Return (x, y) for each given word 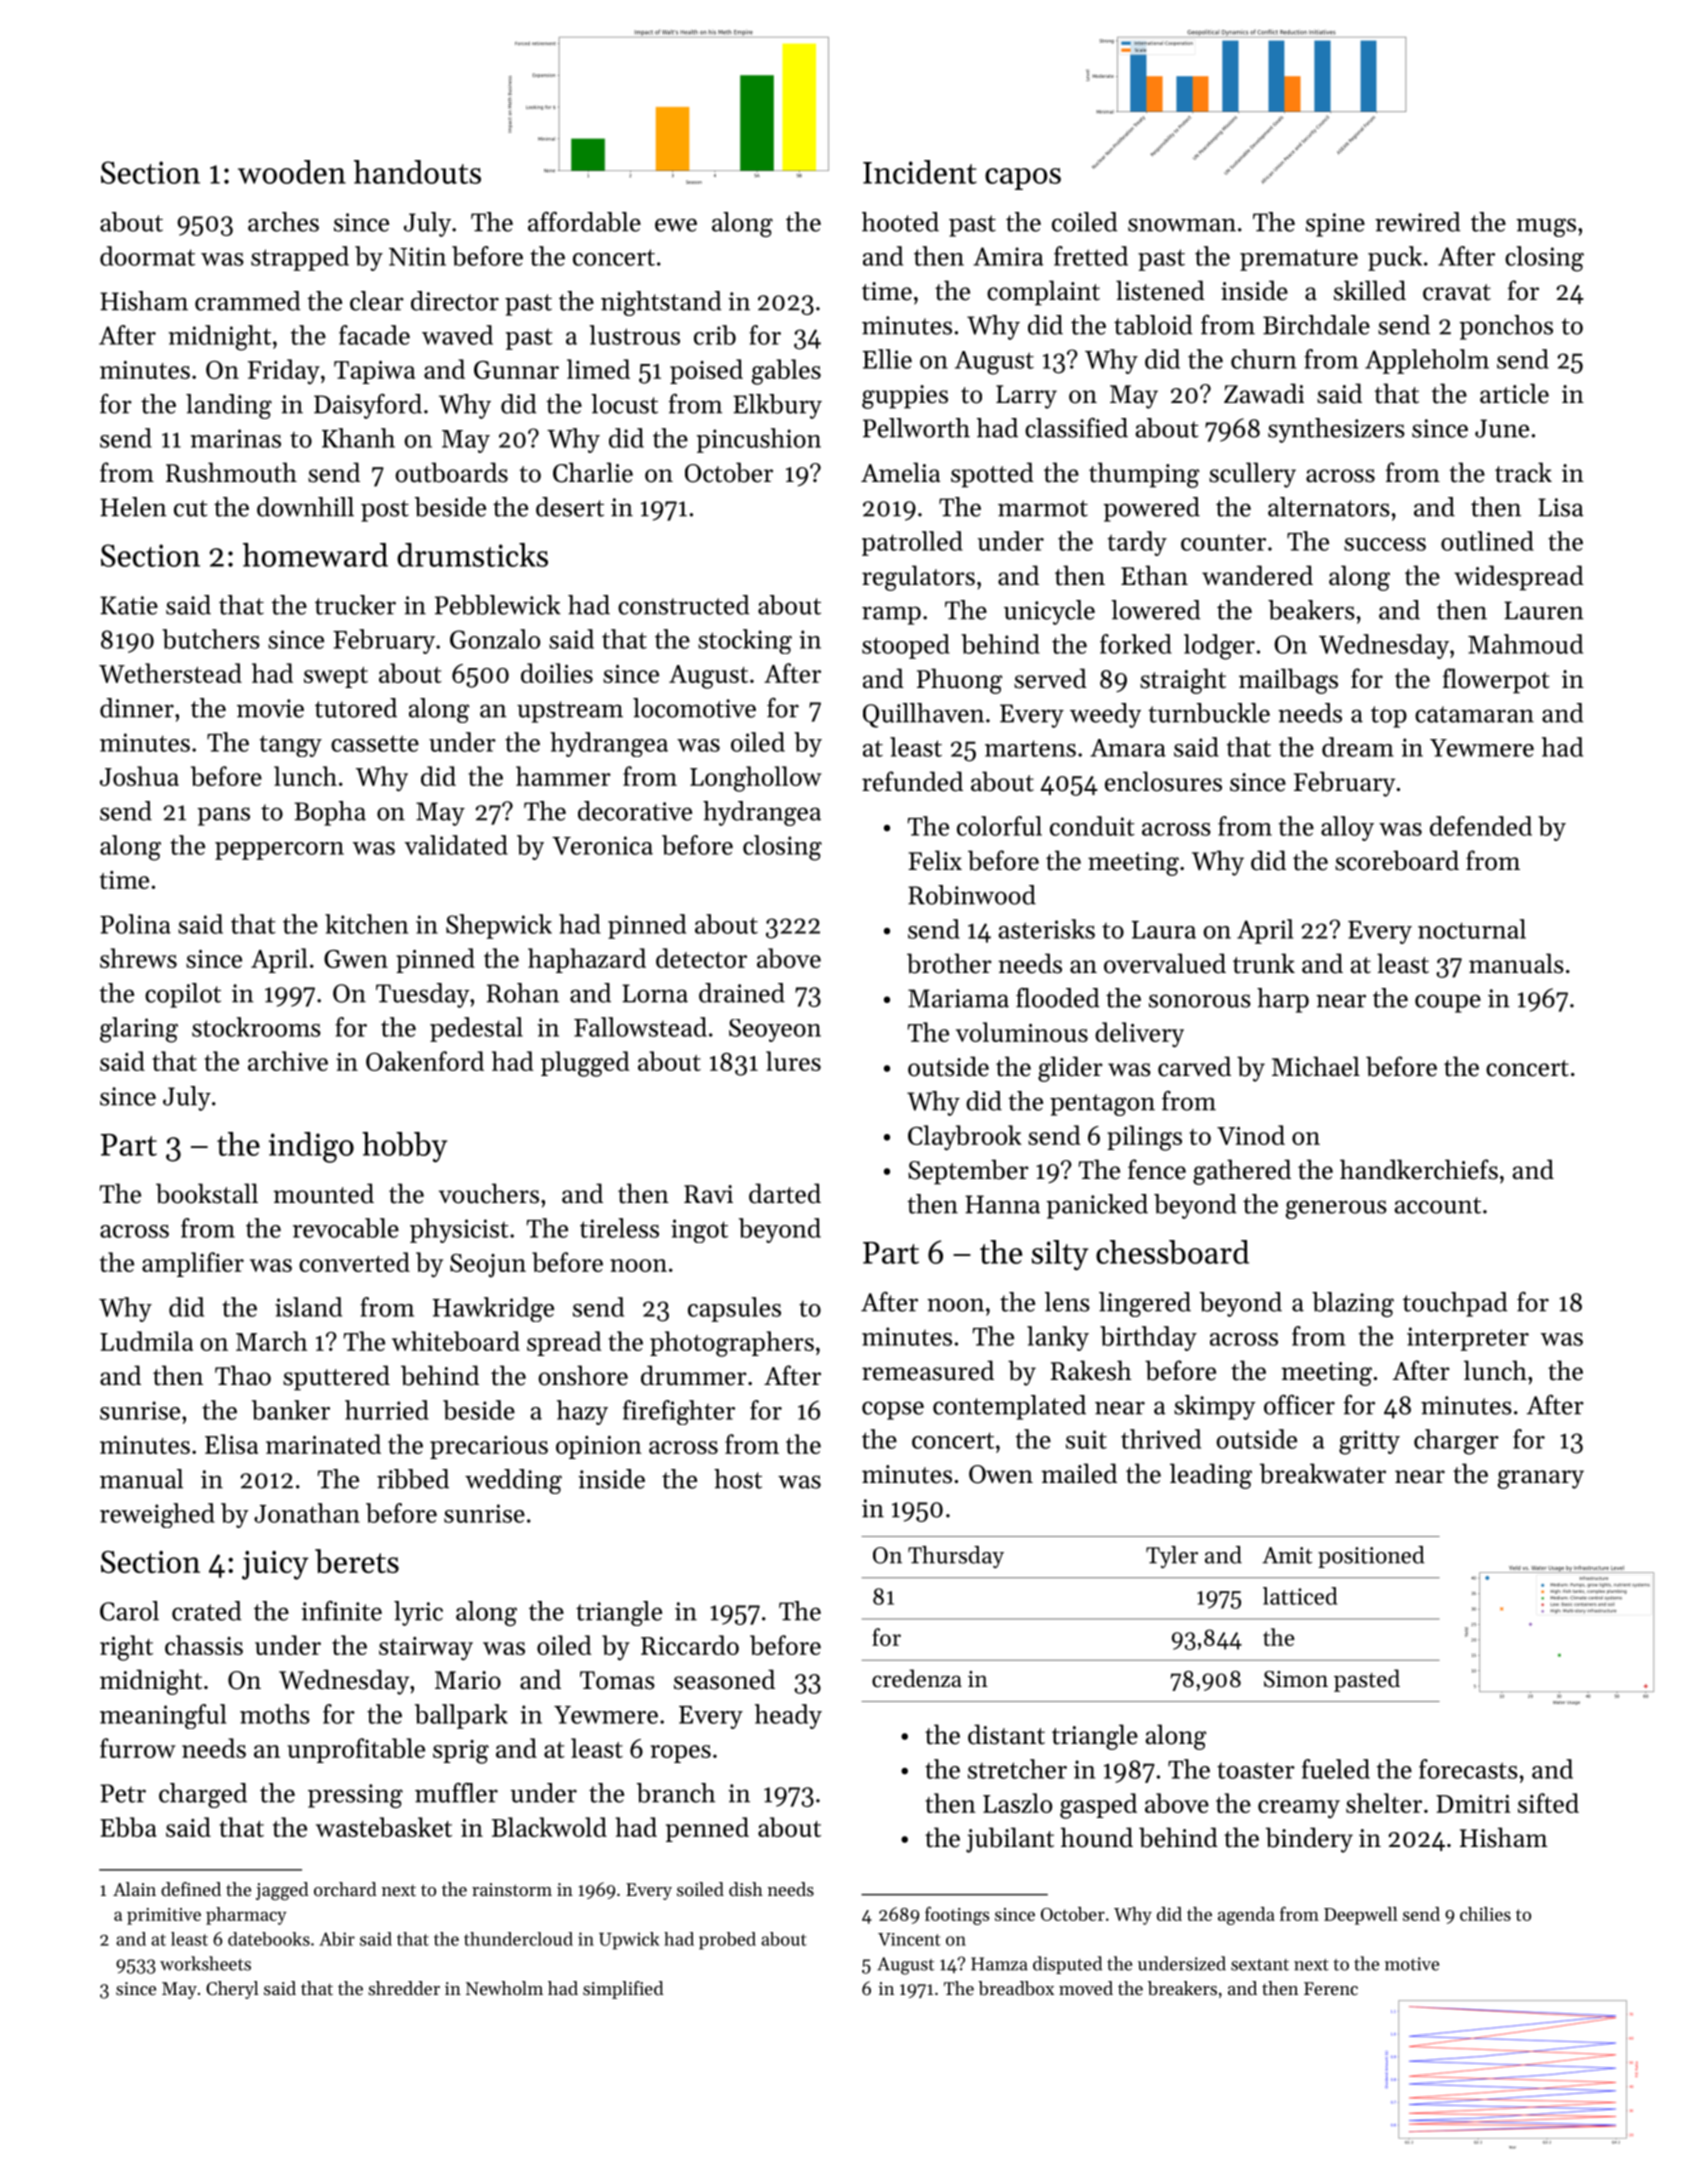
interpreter (1468, 1339)
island (308, 1307)
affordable (584, 222)
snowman (1182, 225)
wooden (292, 172)
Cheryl (232, 1990)
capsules (734, 1309)
